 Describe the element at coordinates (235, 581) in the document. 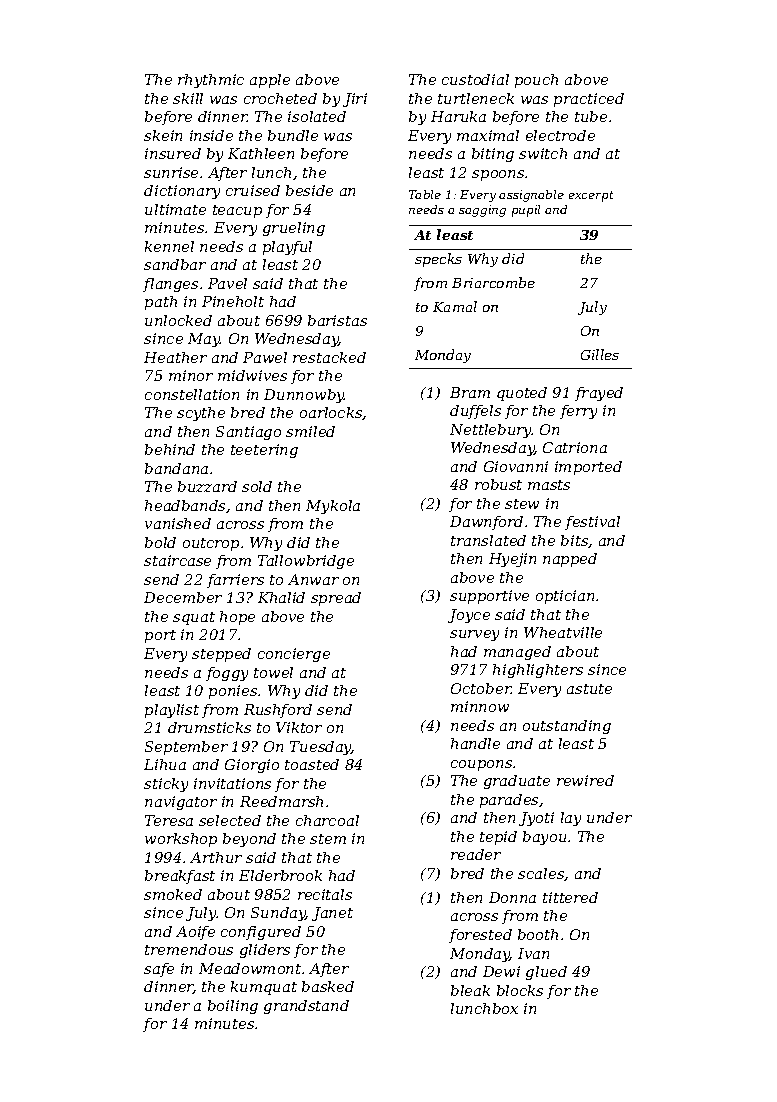

I see `farriers` at that location.
